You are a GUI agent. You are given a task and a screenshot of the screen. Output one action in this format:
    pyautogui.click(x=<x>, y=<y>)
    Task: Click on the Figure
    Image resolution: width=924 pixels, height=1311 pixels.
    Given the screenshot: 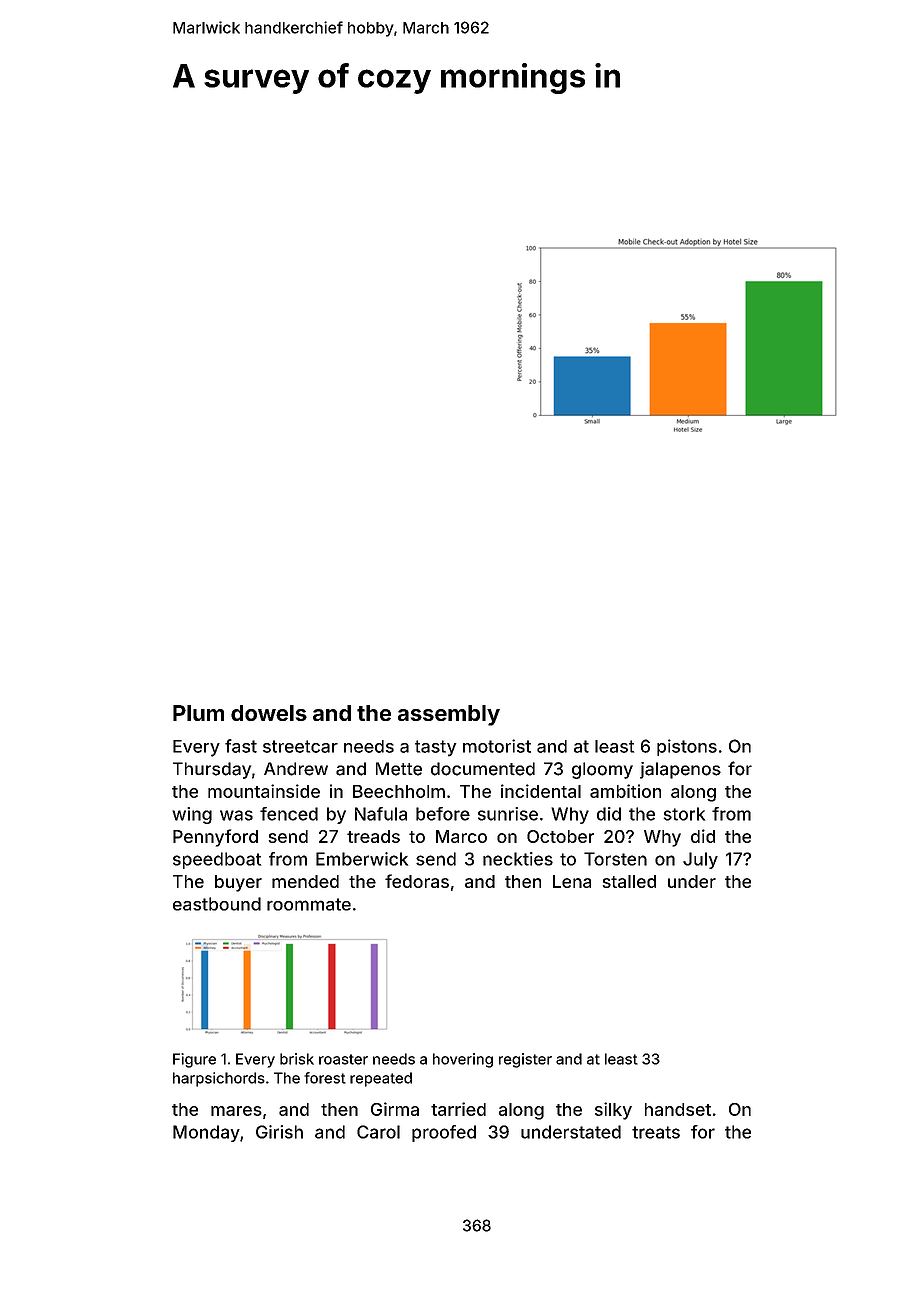 What is the action you would take?
    pyautogui.click(x=194, y=1060)
